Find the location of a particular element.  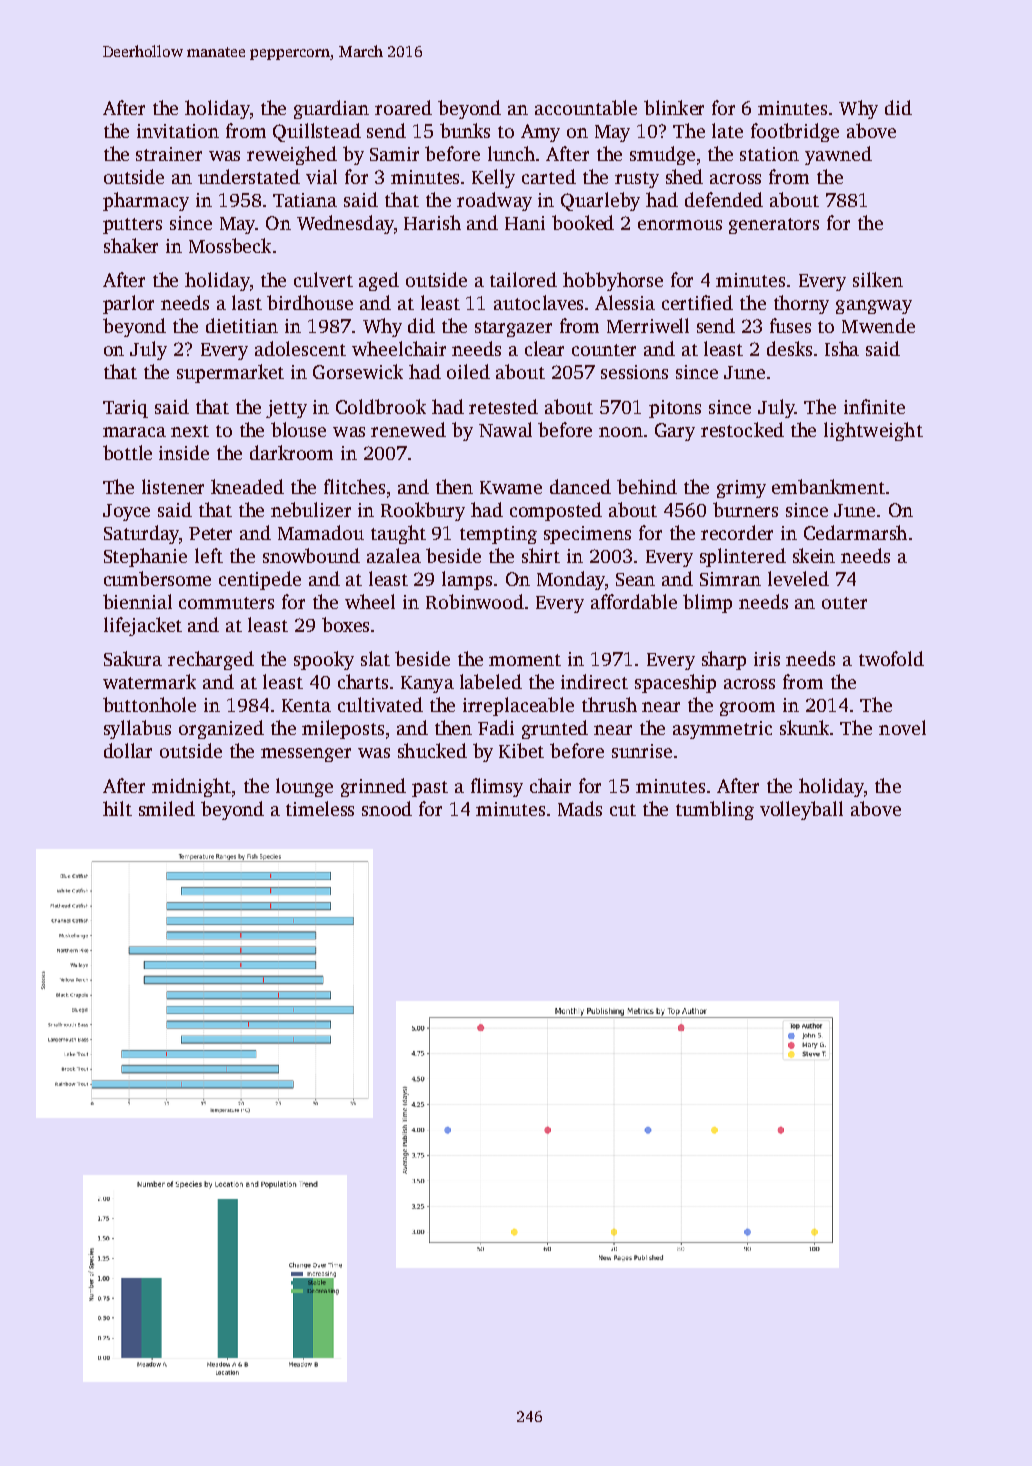

Amy is located at coordinates (540, 133).
